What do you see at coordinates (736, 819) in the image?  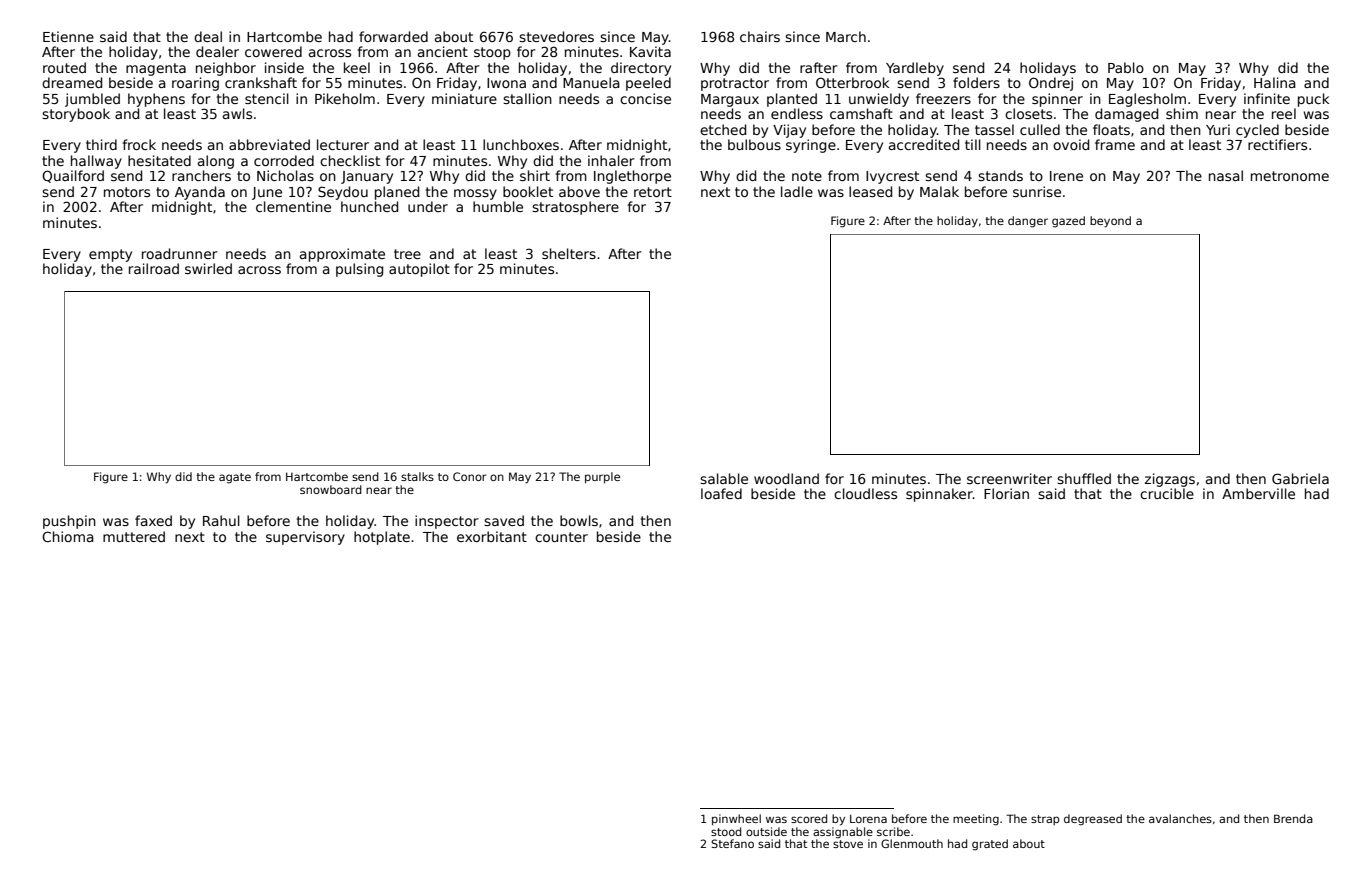 I see `pinwheel` at bounding box center [736, 819].
